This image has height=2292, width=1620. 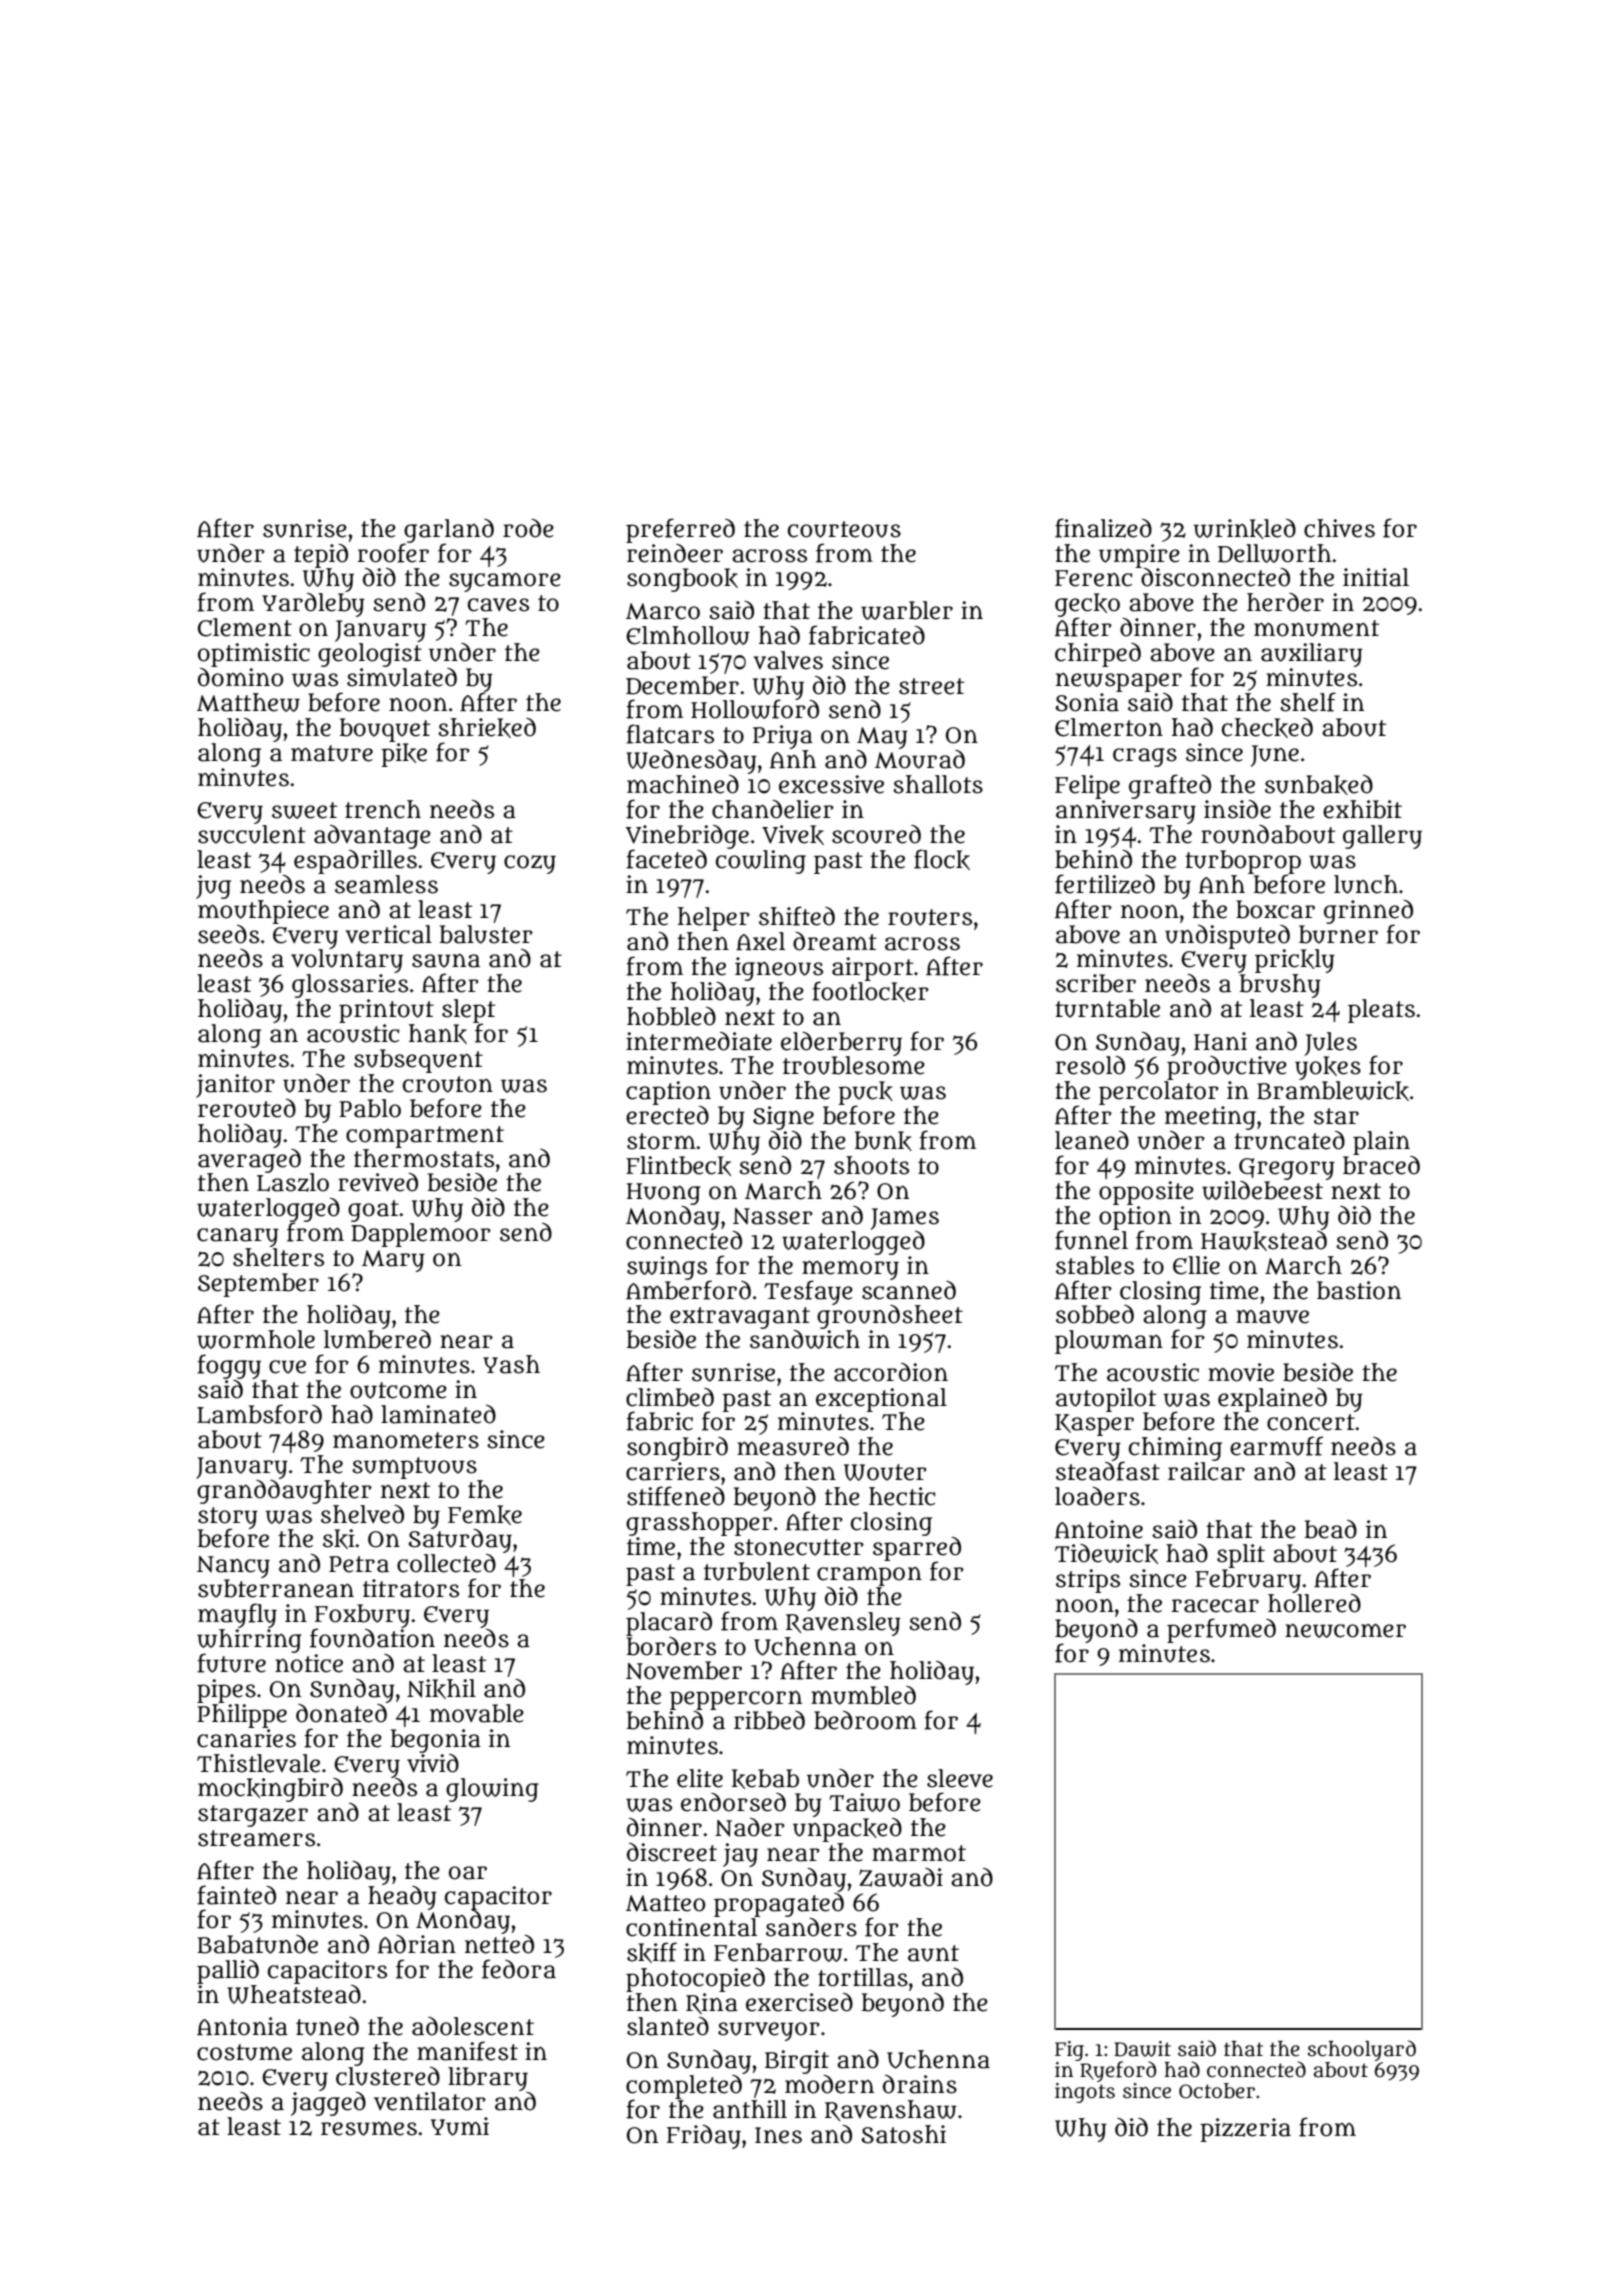 I want to click on Felipe, so click(x=1087, y=787).
